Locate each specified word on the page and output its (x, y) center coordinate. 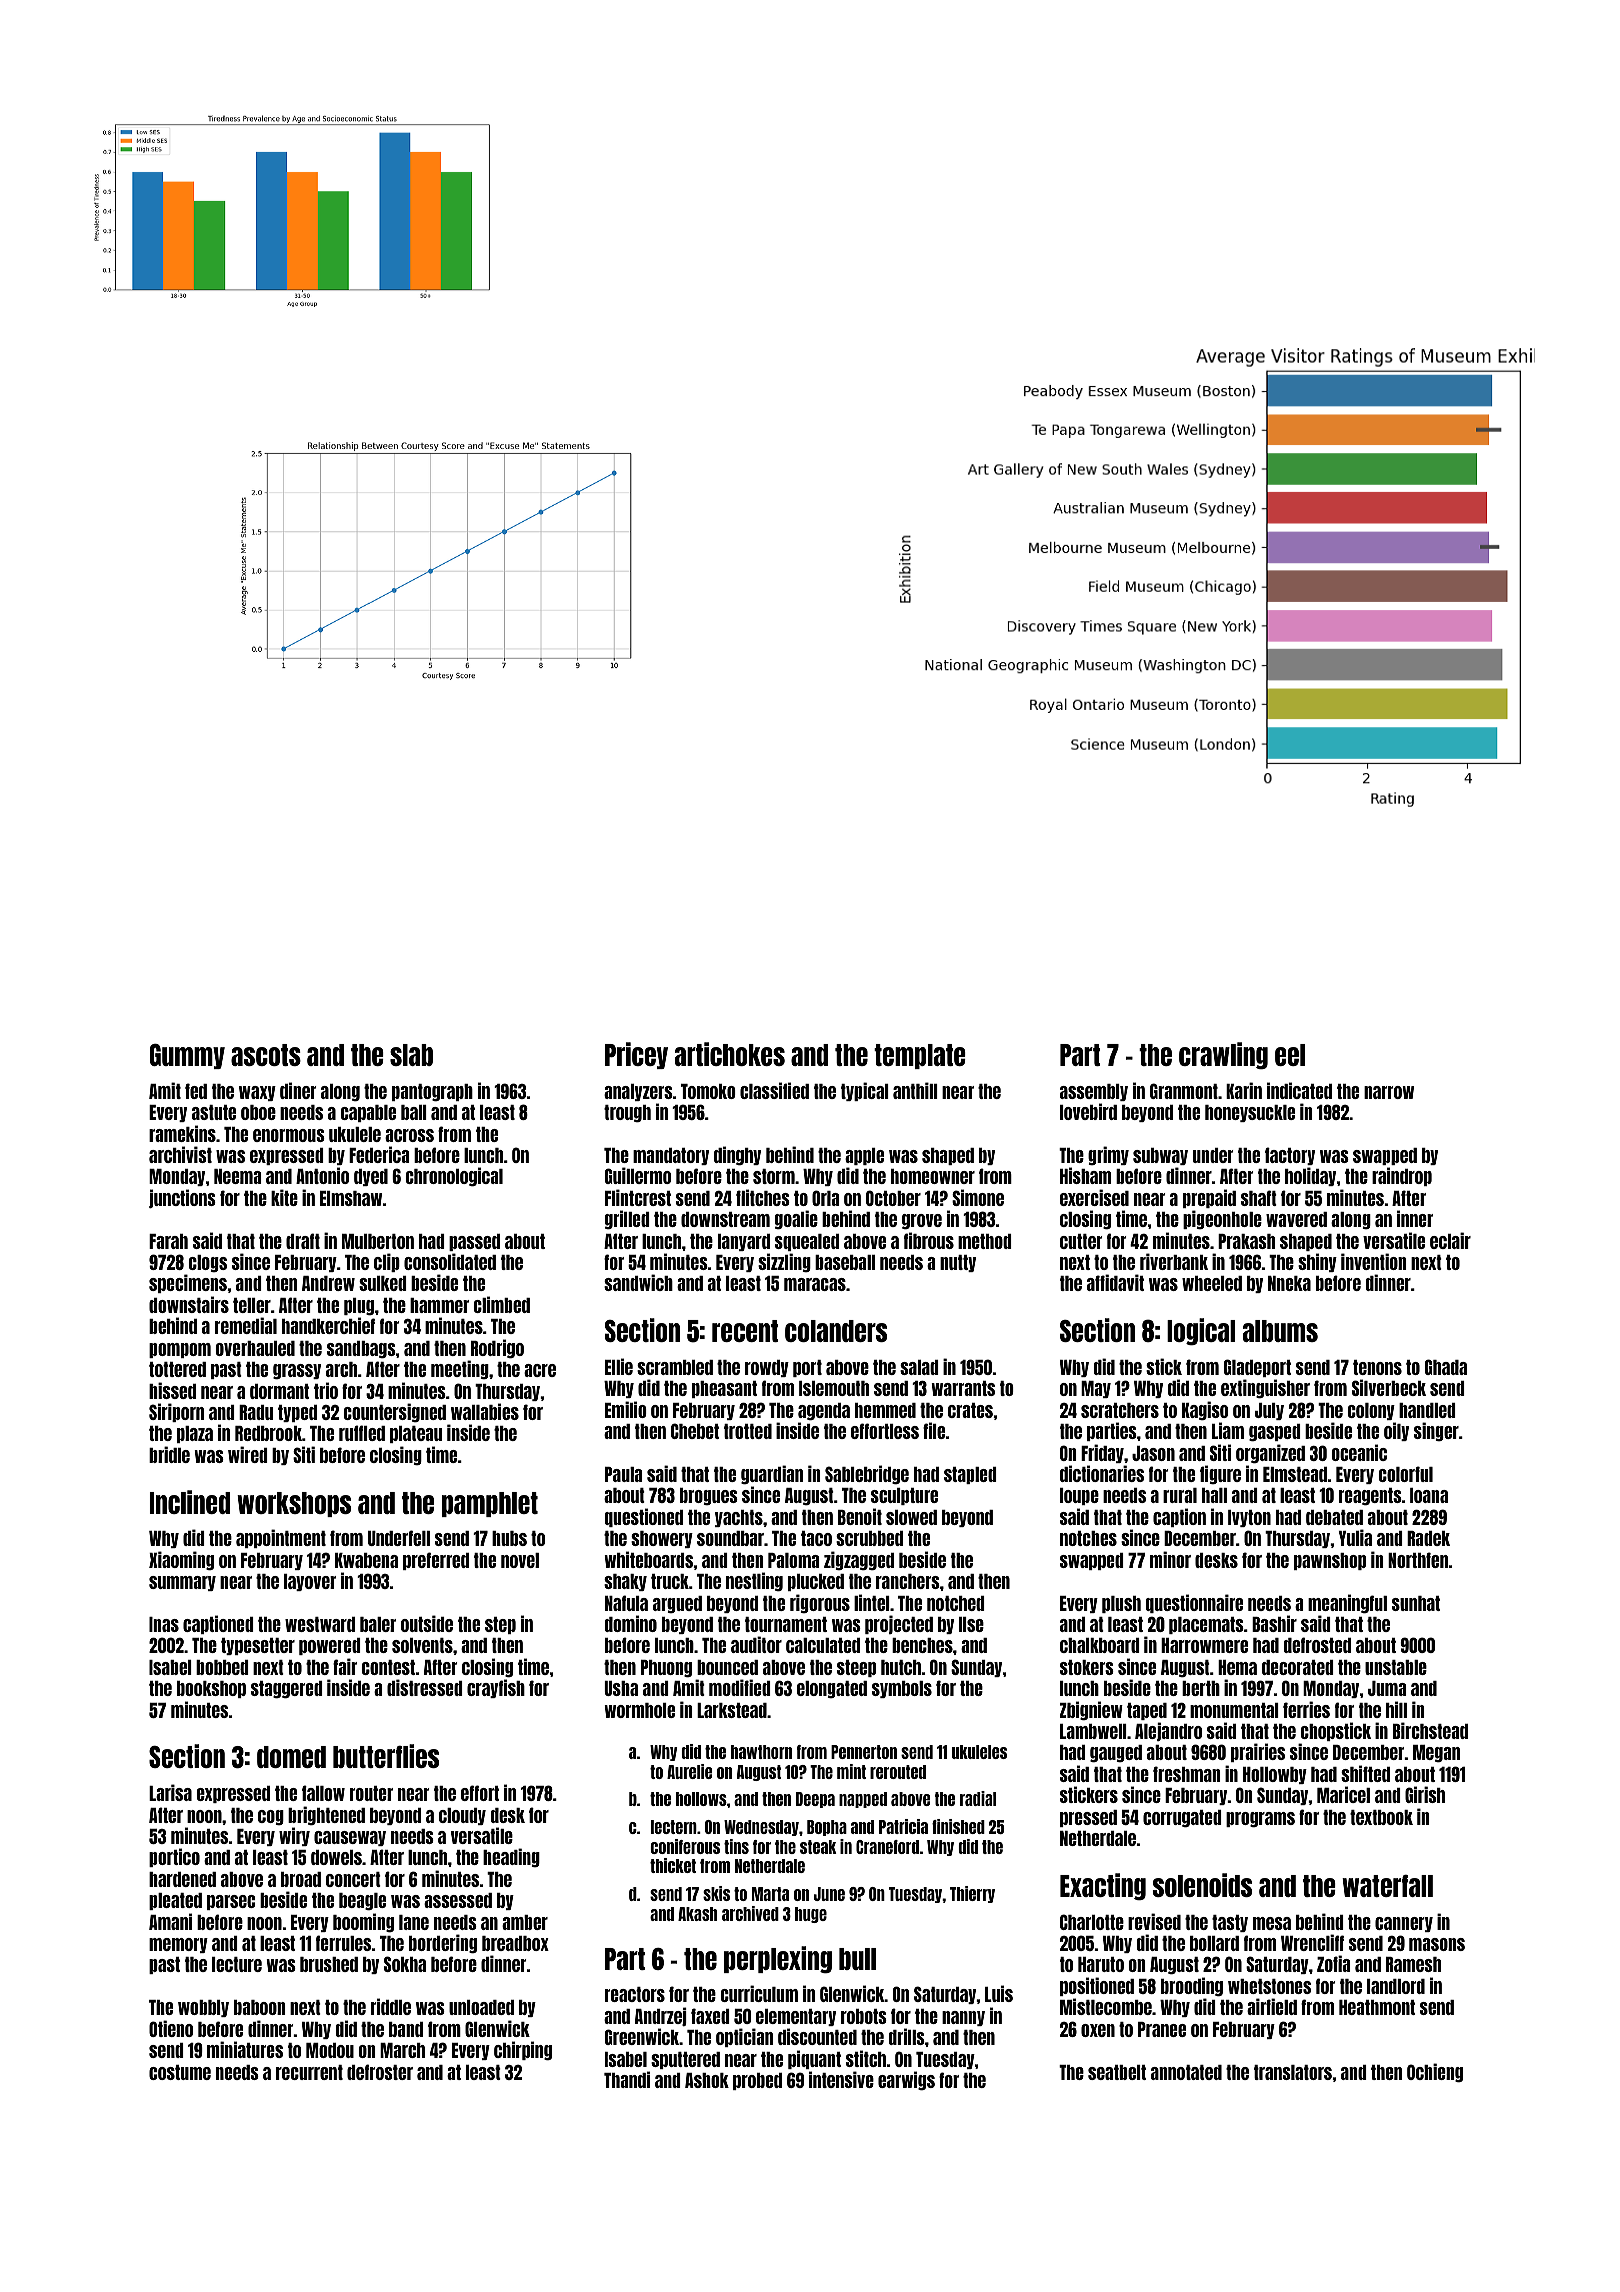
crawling (1223, 1055)
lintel (872, 1602)
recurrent (309, 2072)
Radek (1428, 1538)
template (920, 1056)
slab (411, 1055)
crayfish (496, 1688)
